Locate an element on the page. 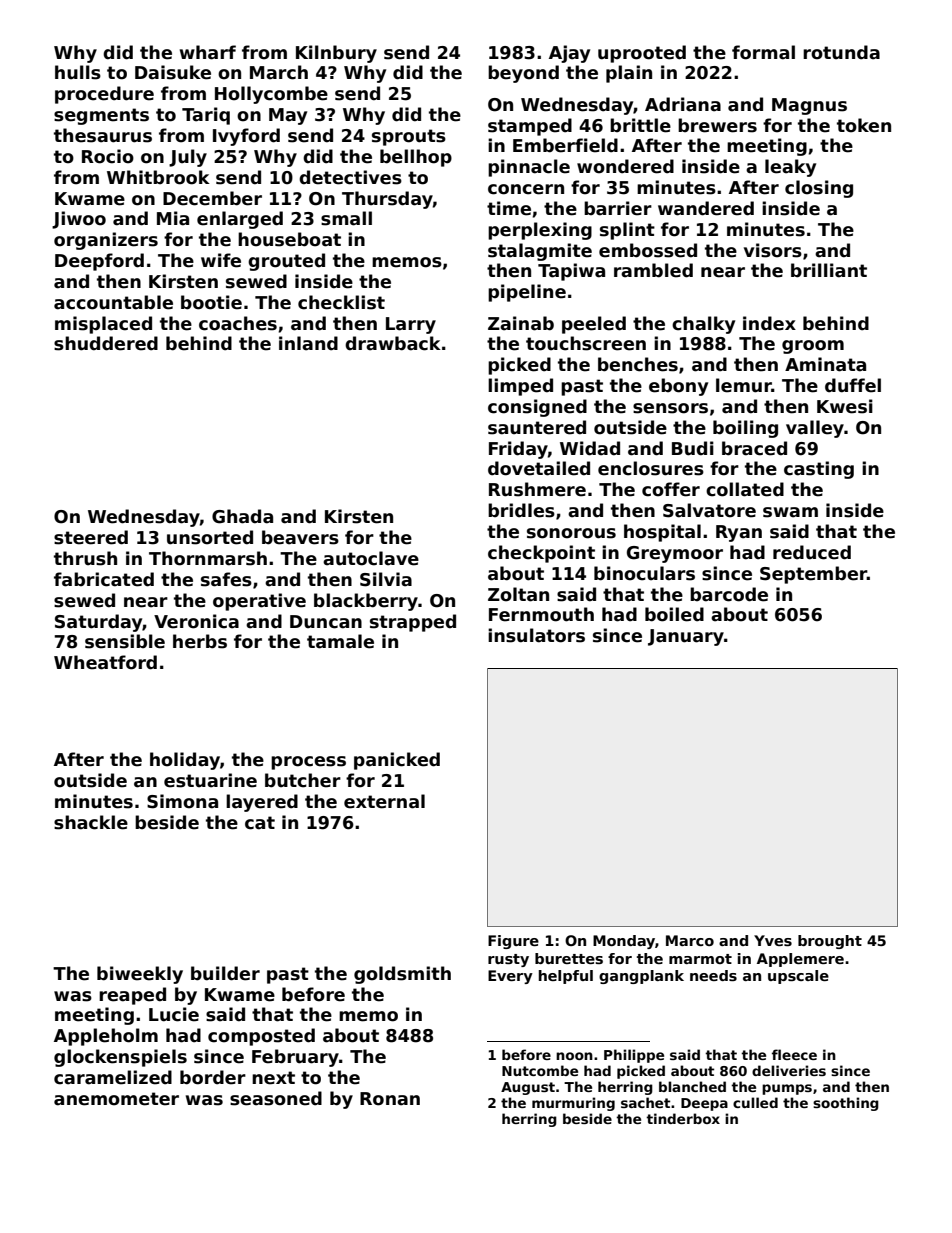 This document has width=952, height=1233. September is located at coordinates (813, 575).
